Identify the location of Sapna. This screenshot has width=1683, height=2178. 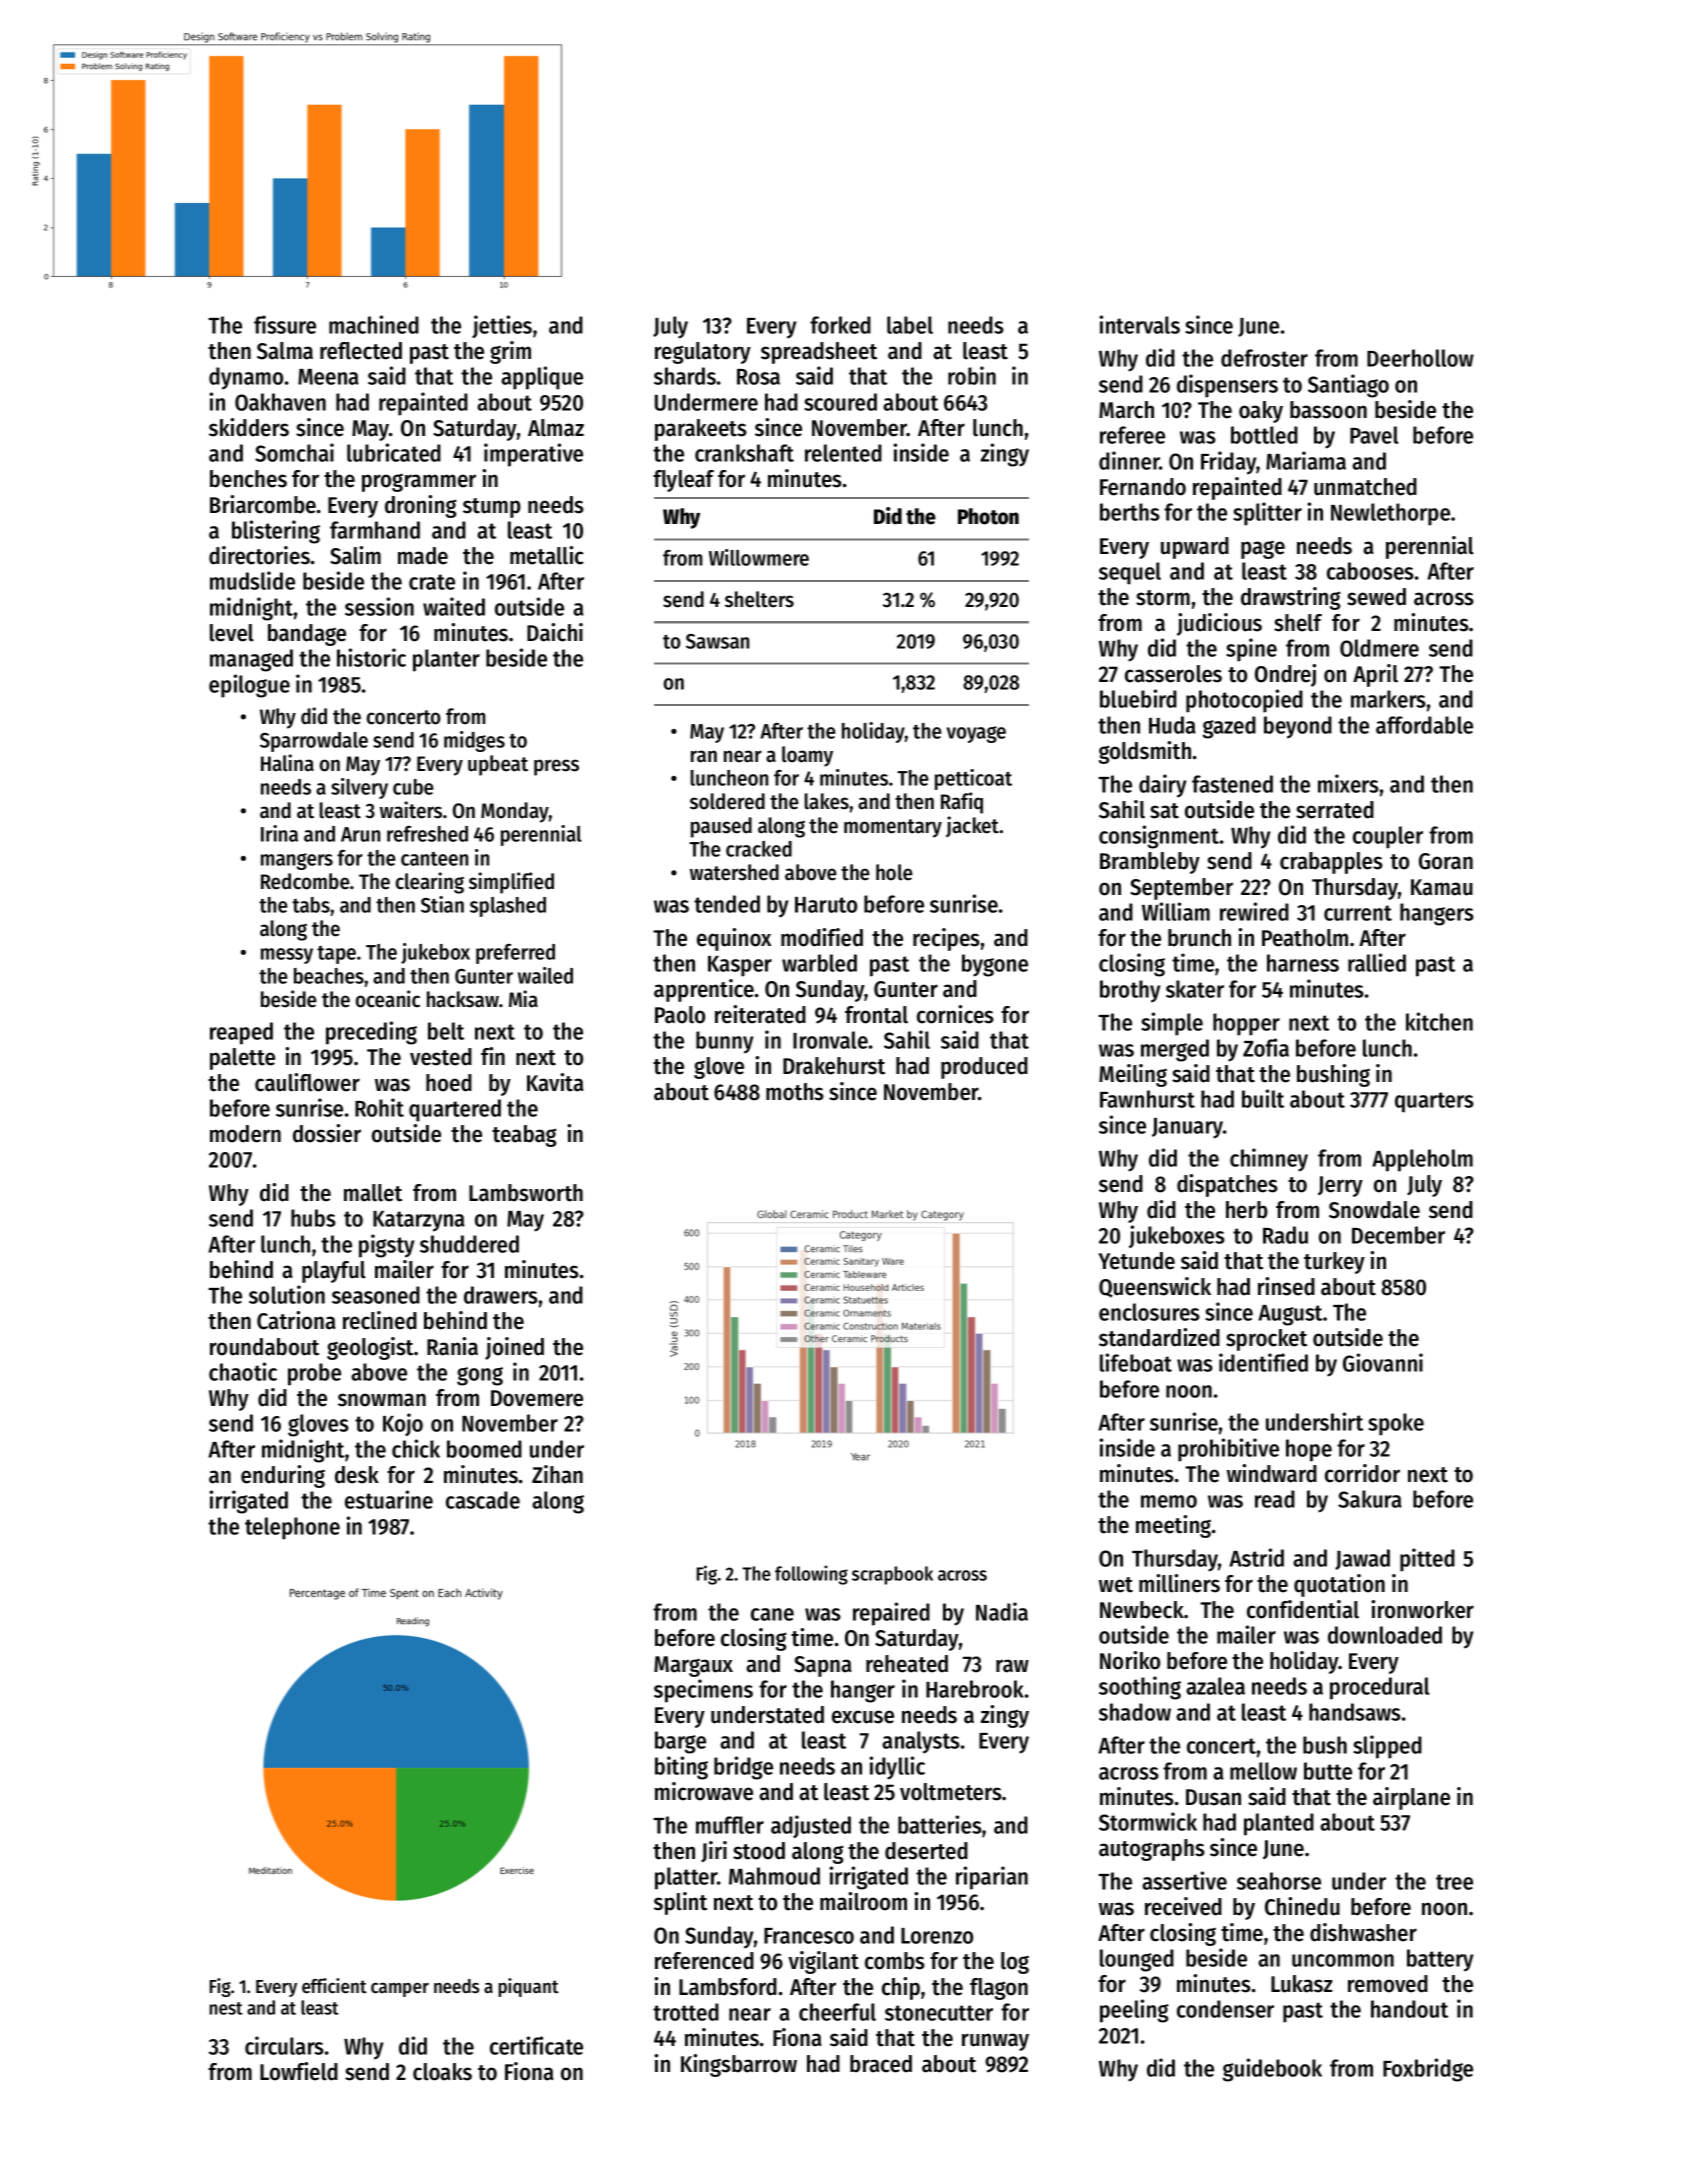
(823, 1666).
